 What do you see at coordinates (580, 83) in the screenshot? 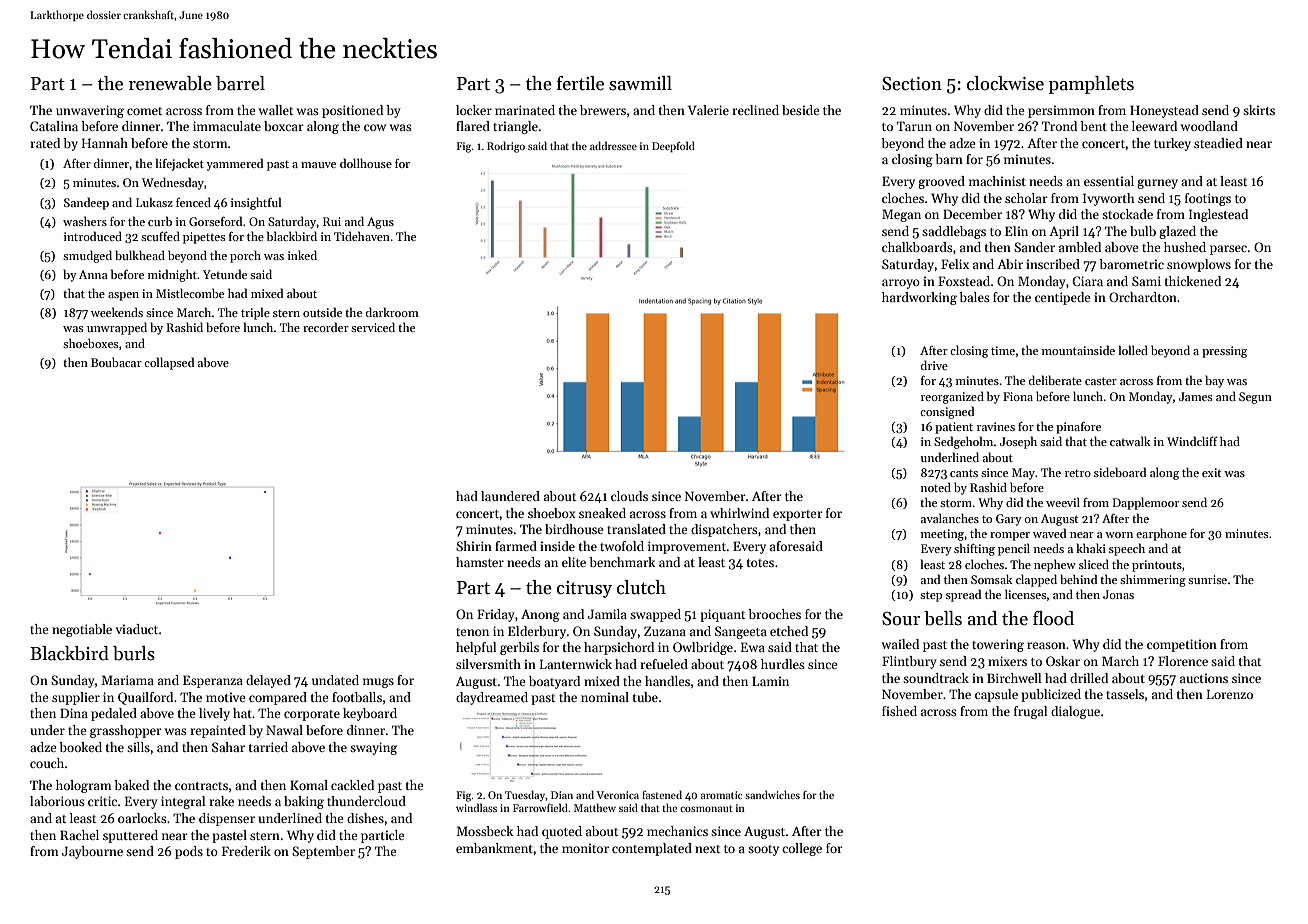
I see `fertile` at bounding box center [580, 83].
